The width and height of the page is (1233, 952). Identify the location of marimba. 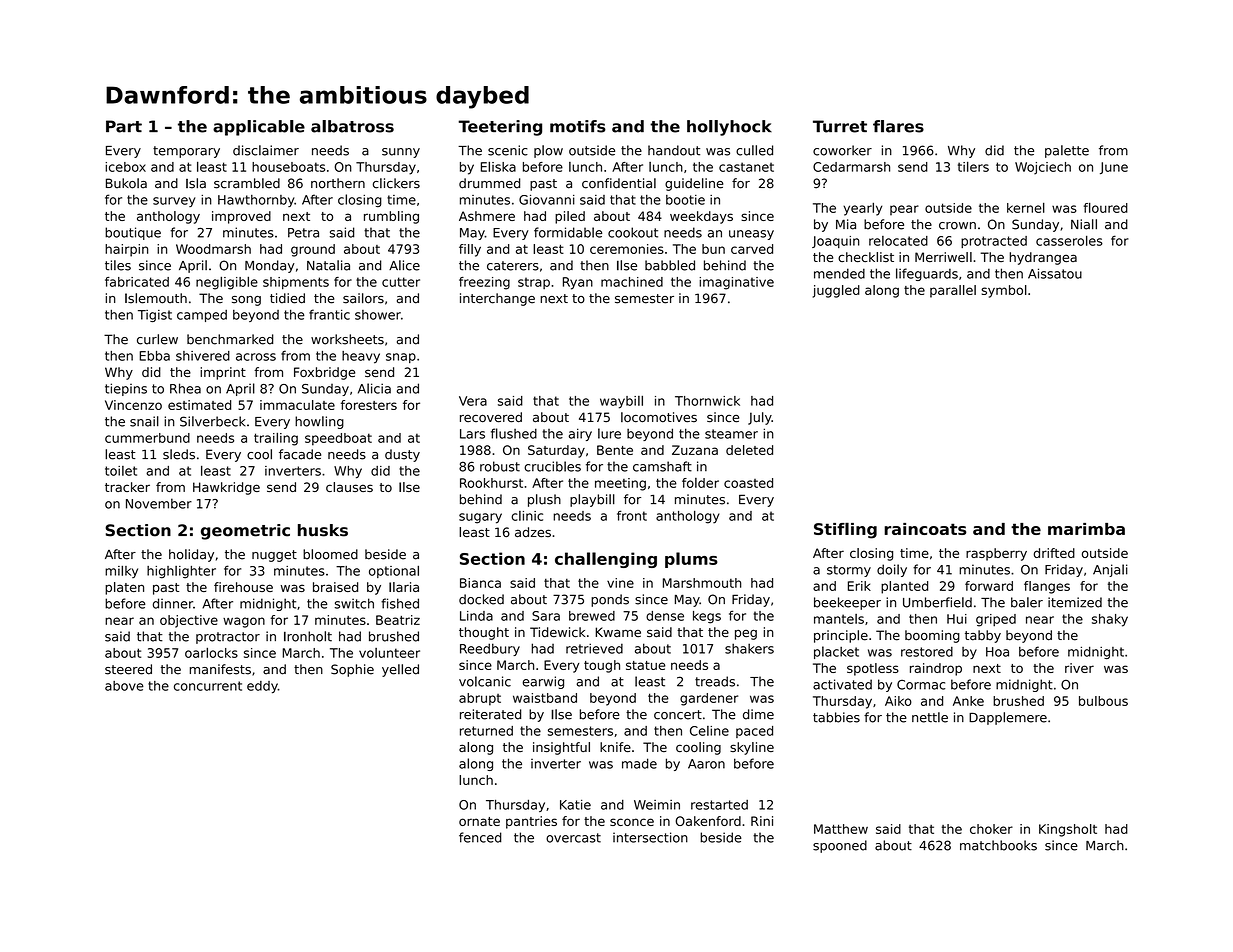
(1086, 529).
